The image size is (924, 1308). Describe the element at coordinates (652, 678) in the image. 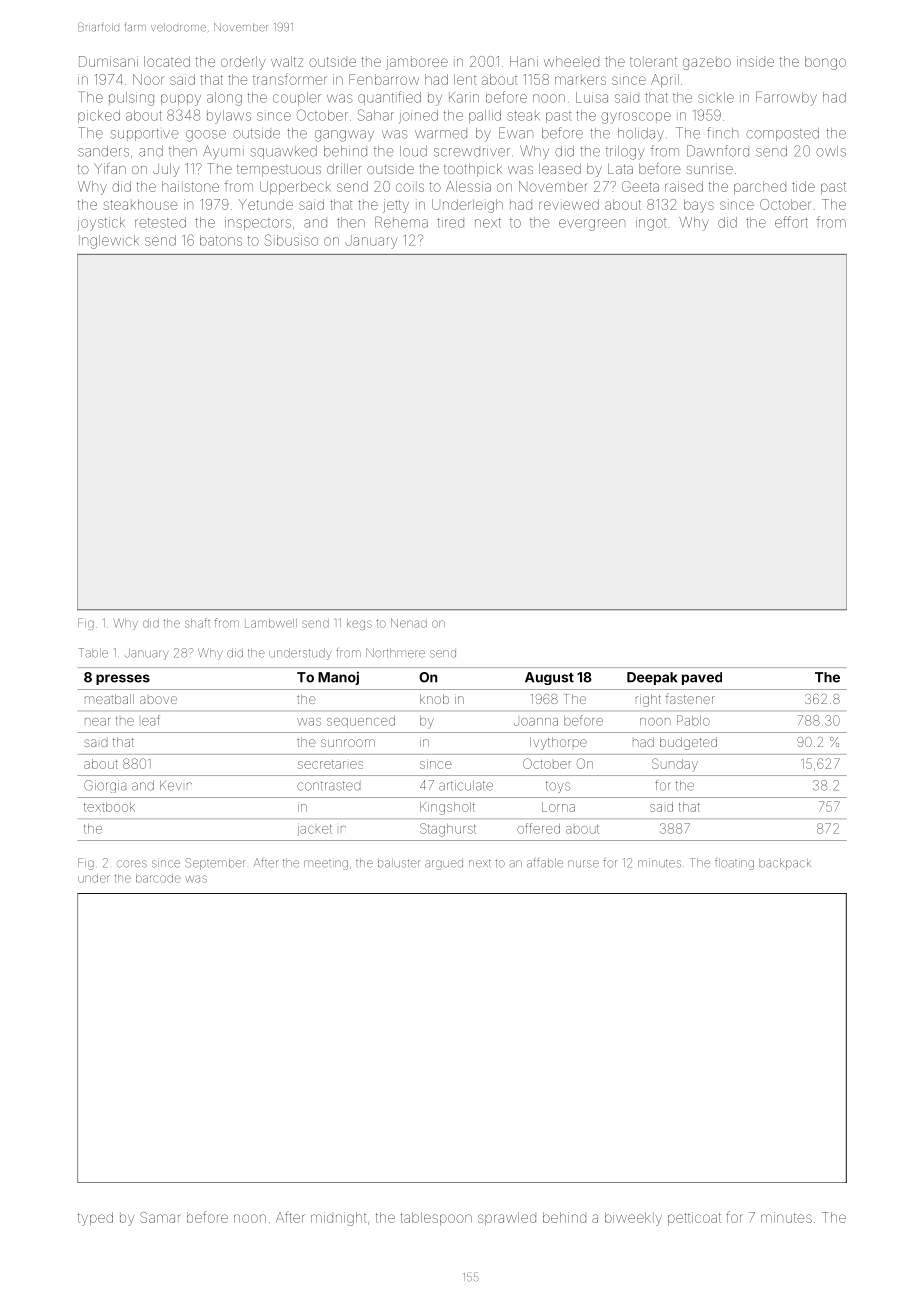

I see `Deepak` at that location.
